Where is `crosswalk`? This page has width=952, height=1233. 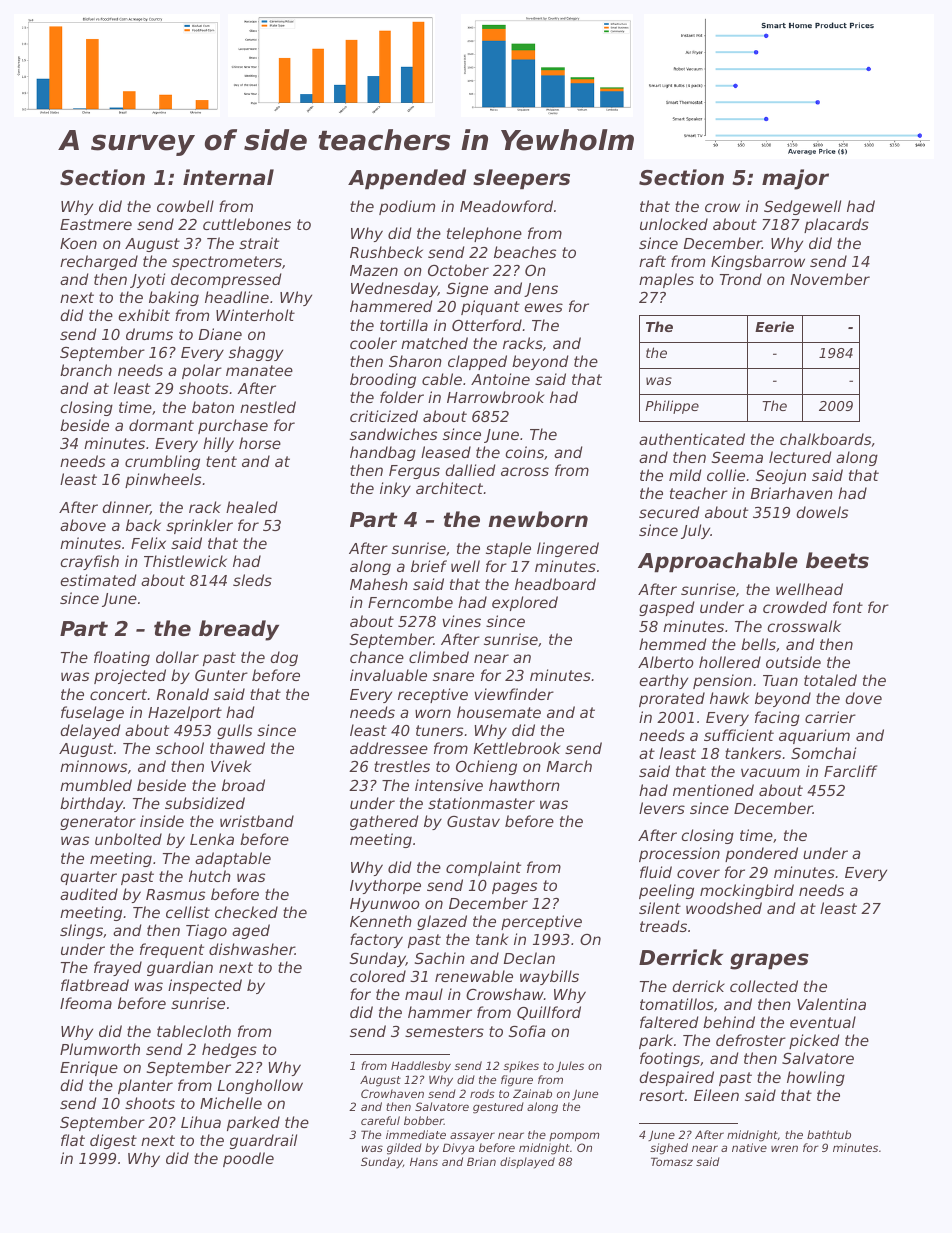 crosswalk is located at coordinates (804, 626).
